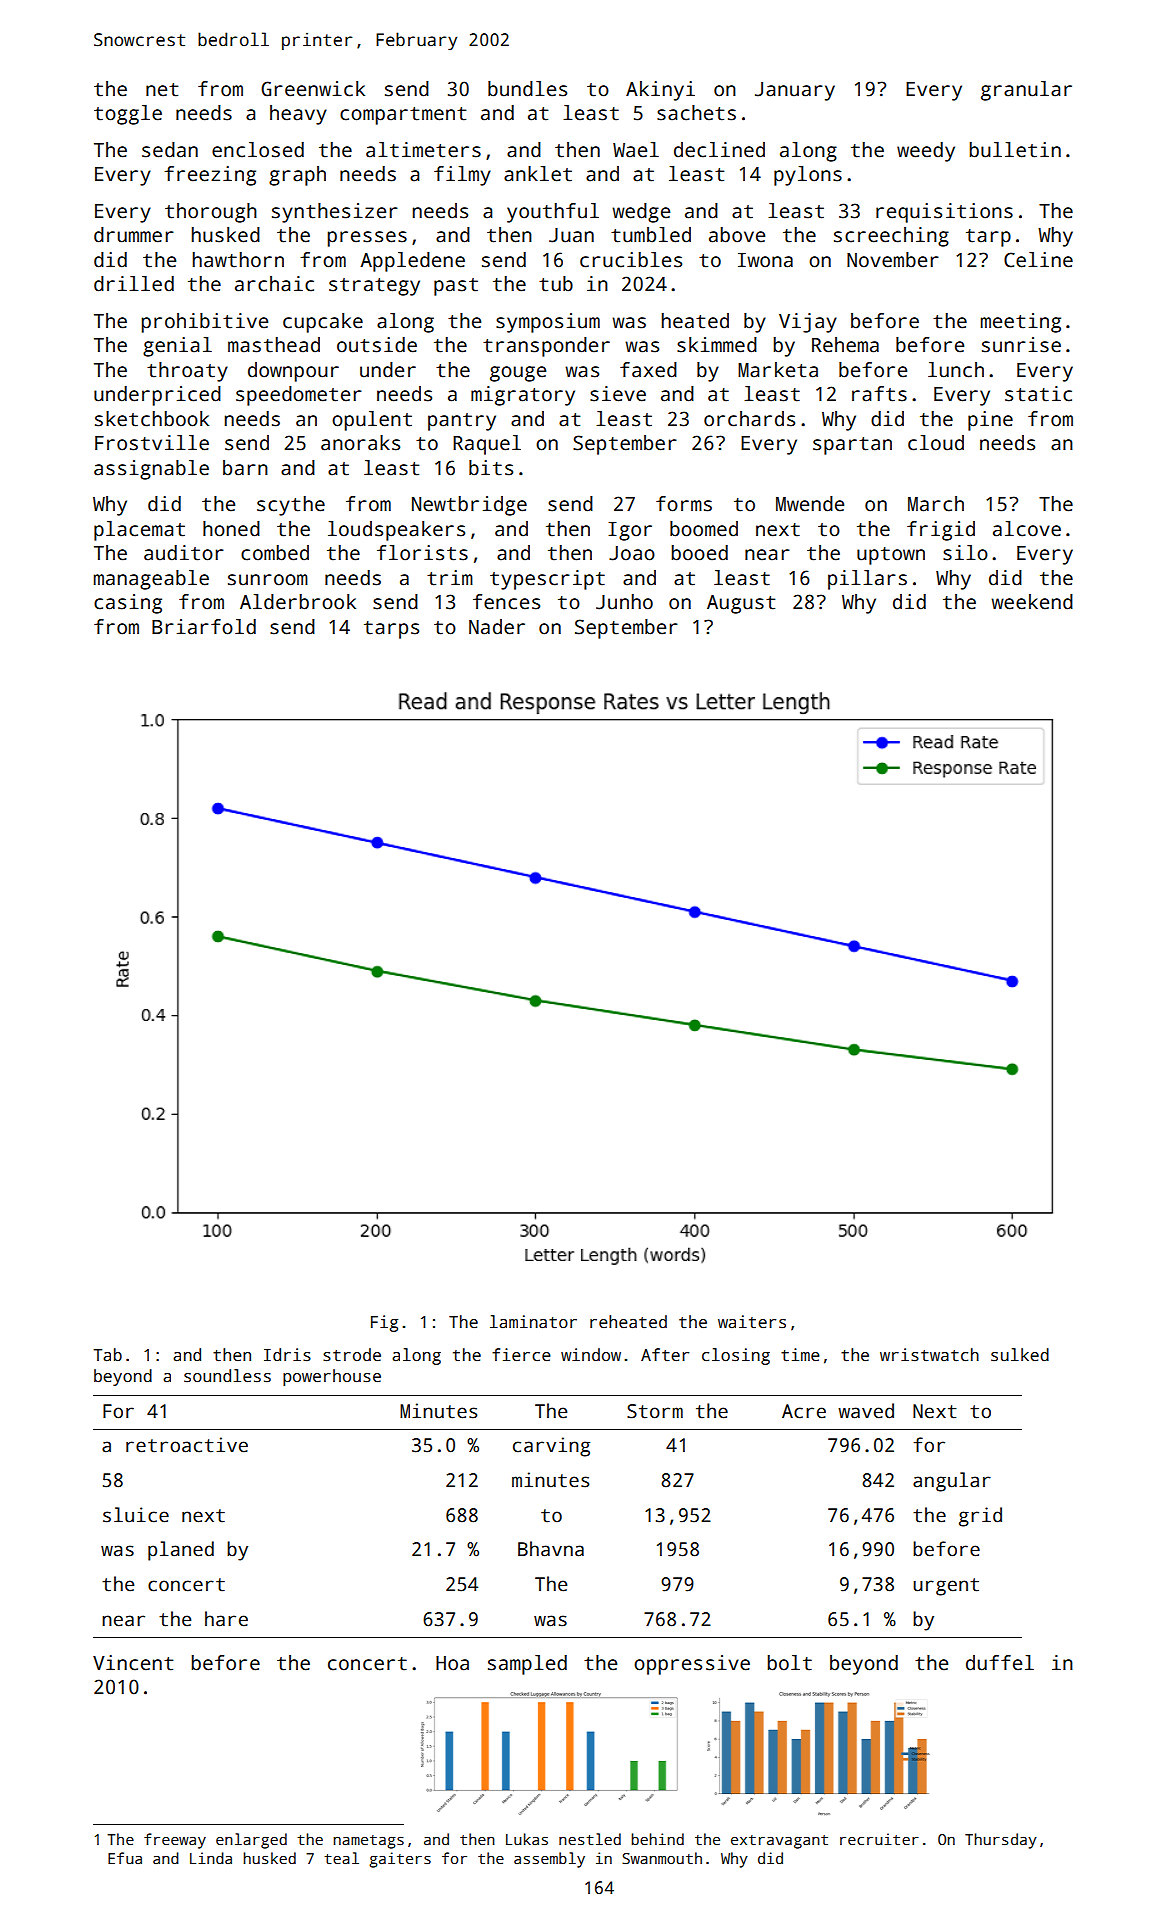 This document has height=1923, width=1167. Describe the element at coordinates (187, 1445) in the document. I see `retroactive` at that location.
